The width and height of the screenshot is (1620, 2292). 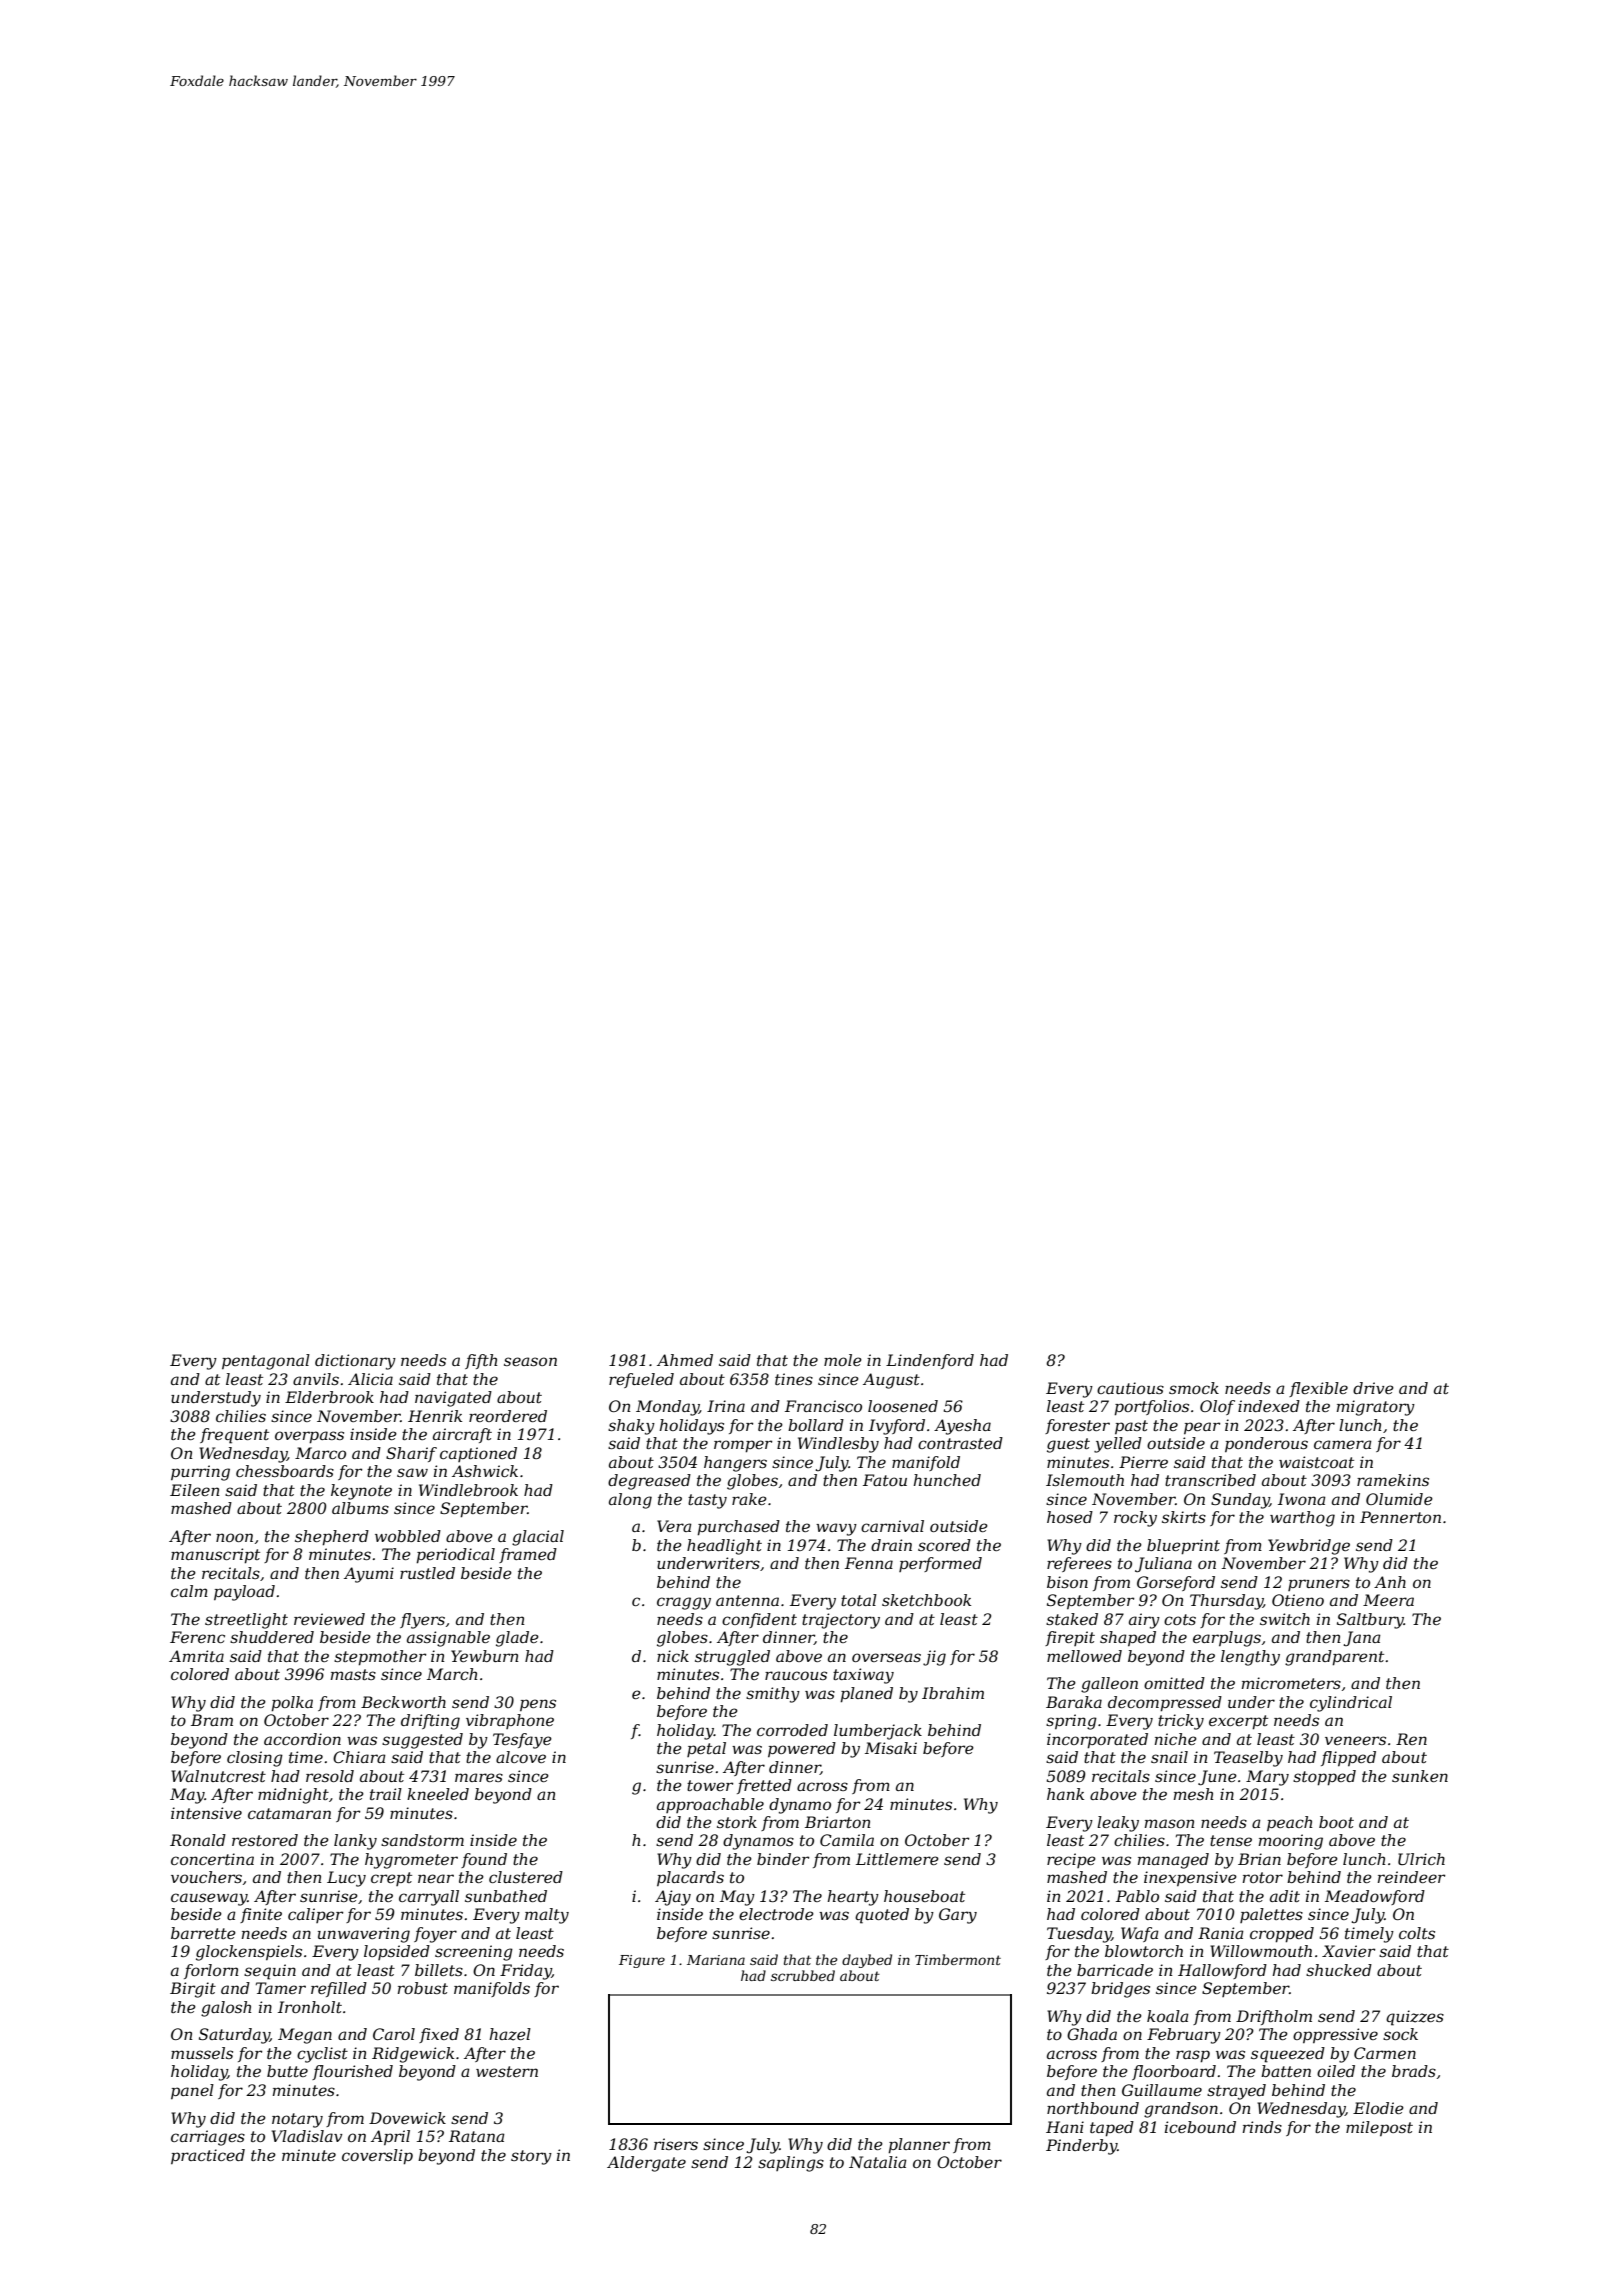 I want to click on Dovewick, so click(x=407, y=2118).
